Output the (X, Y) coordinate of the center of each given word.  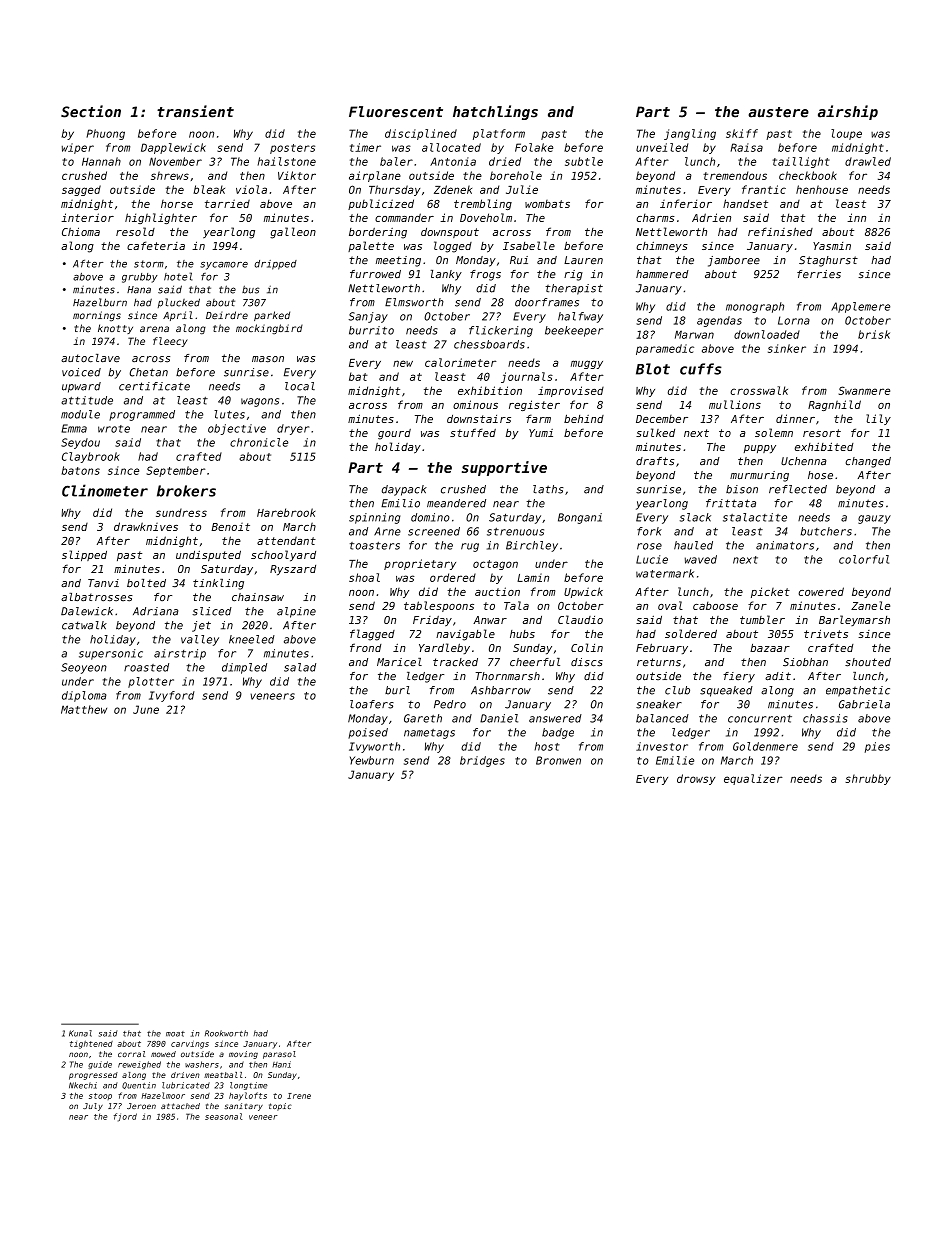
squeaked (726, 691)
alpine (296, 612)
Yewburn (372, 760)
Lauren (583, 260)
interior (87, 217)
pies (877, 747)
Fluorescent (396, 112)
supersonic (111, 654)
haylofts (248, 1096)
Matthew (84, 709)
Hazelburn (100, 302)
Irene (299, 1096)
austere (779, 112)
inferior (686, 203)
